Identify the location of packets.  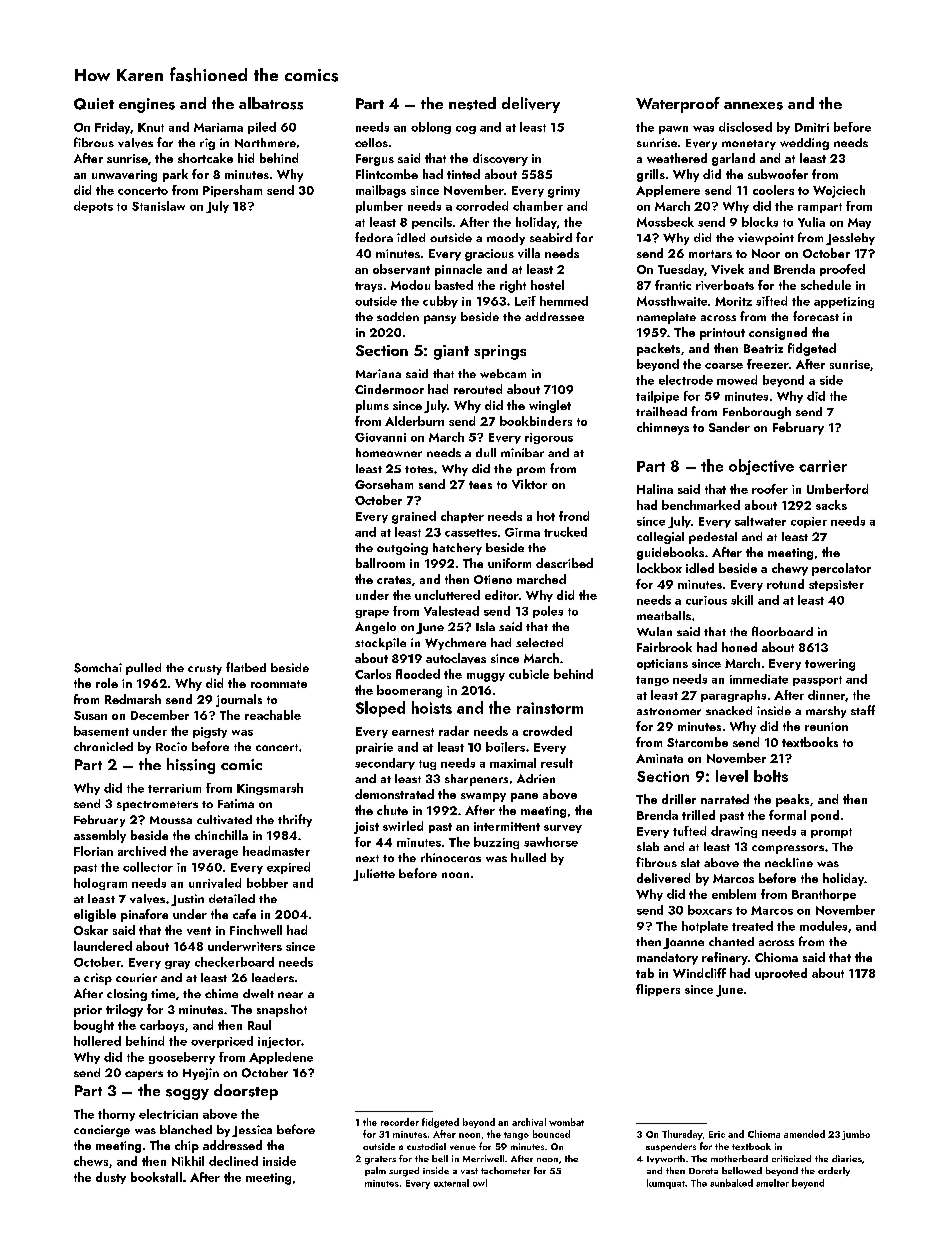
(658, 349).
